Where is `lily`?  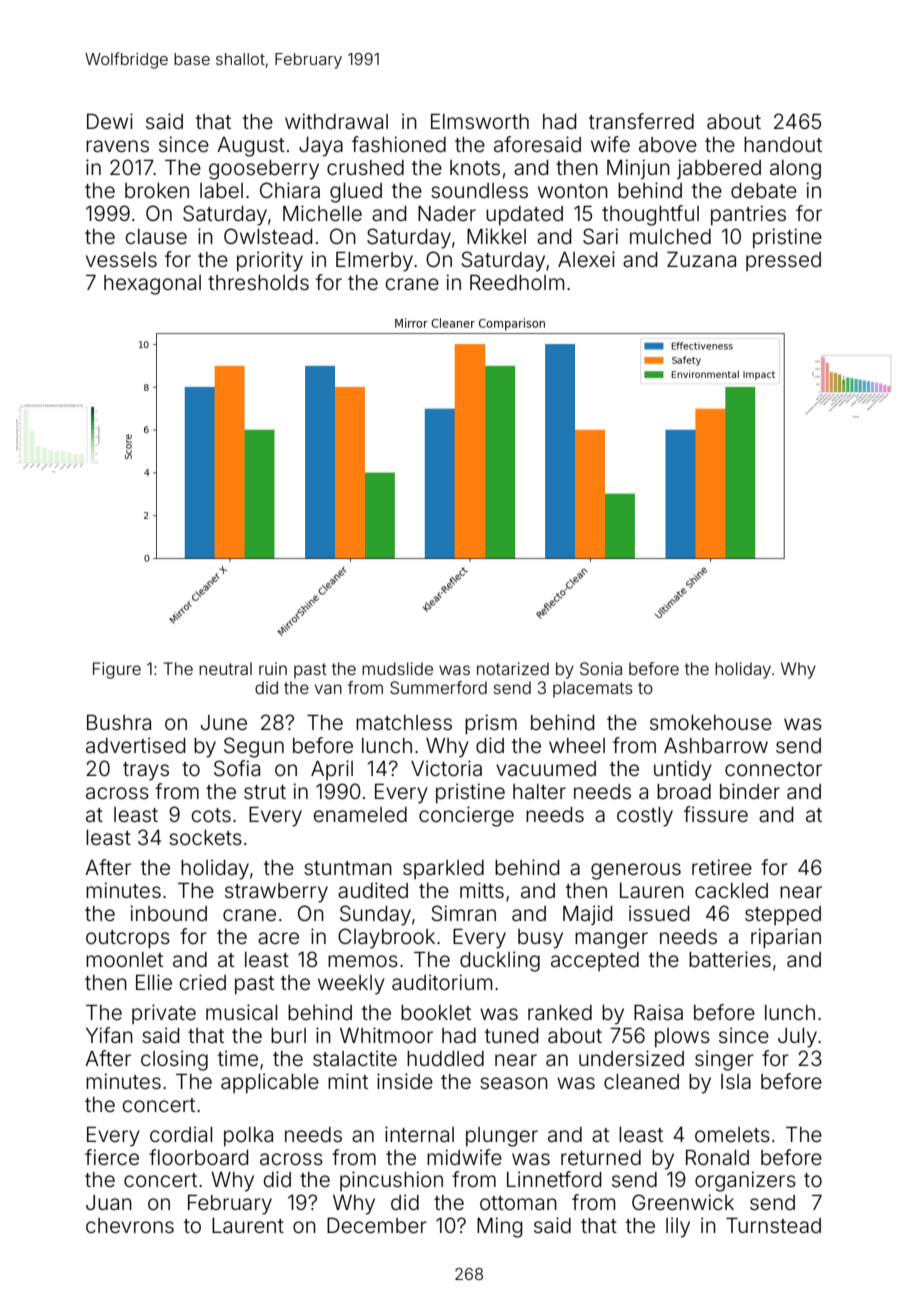 lily is located at coordinates (678, 1227).
